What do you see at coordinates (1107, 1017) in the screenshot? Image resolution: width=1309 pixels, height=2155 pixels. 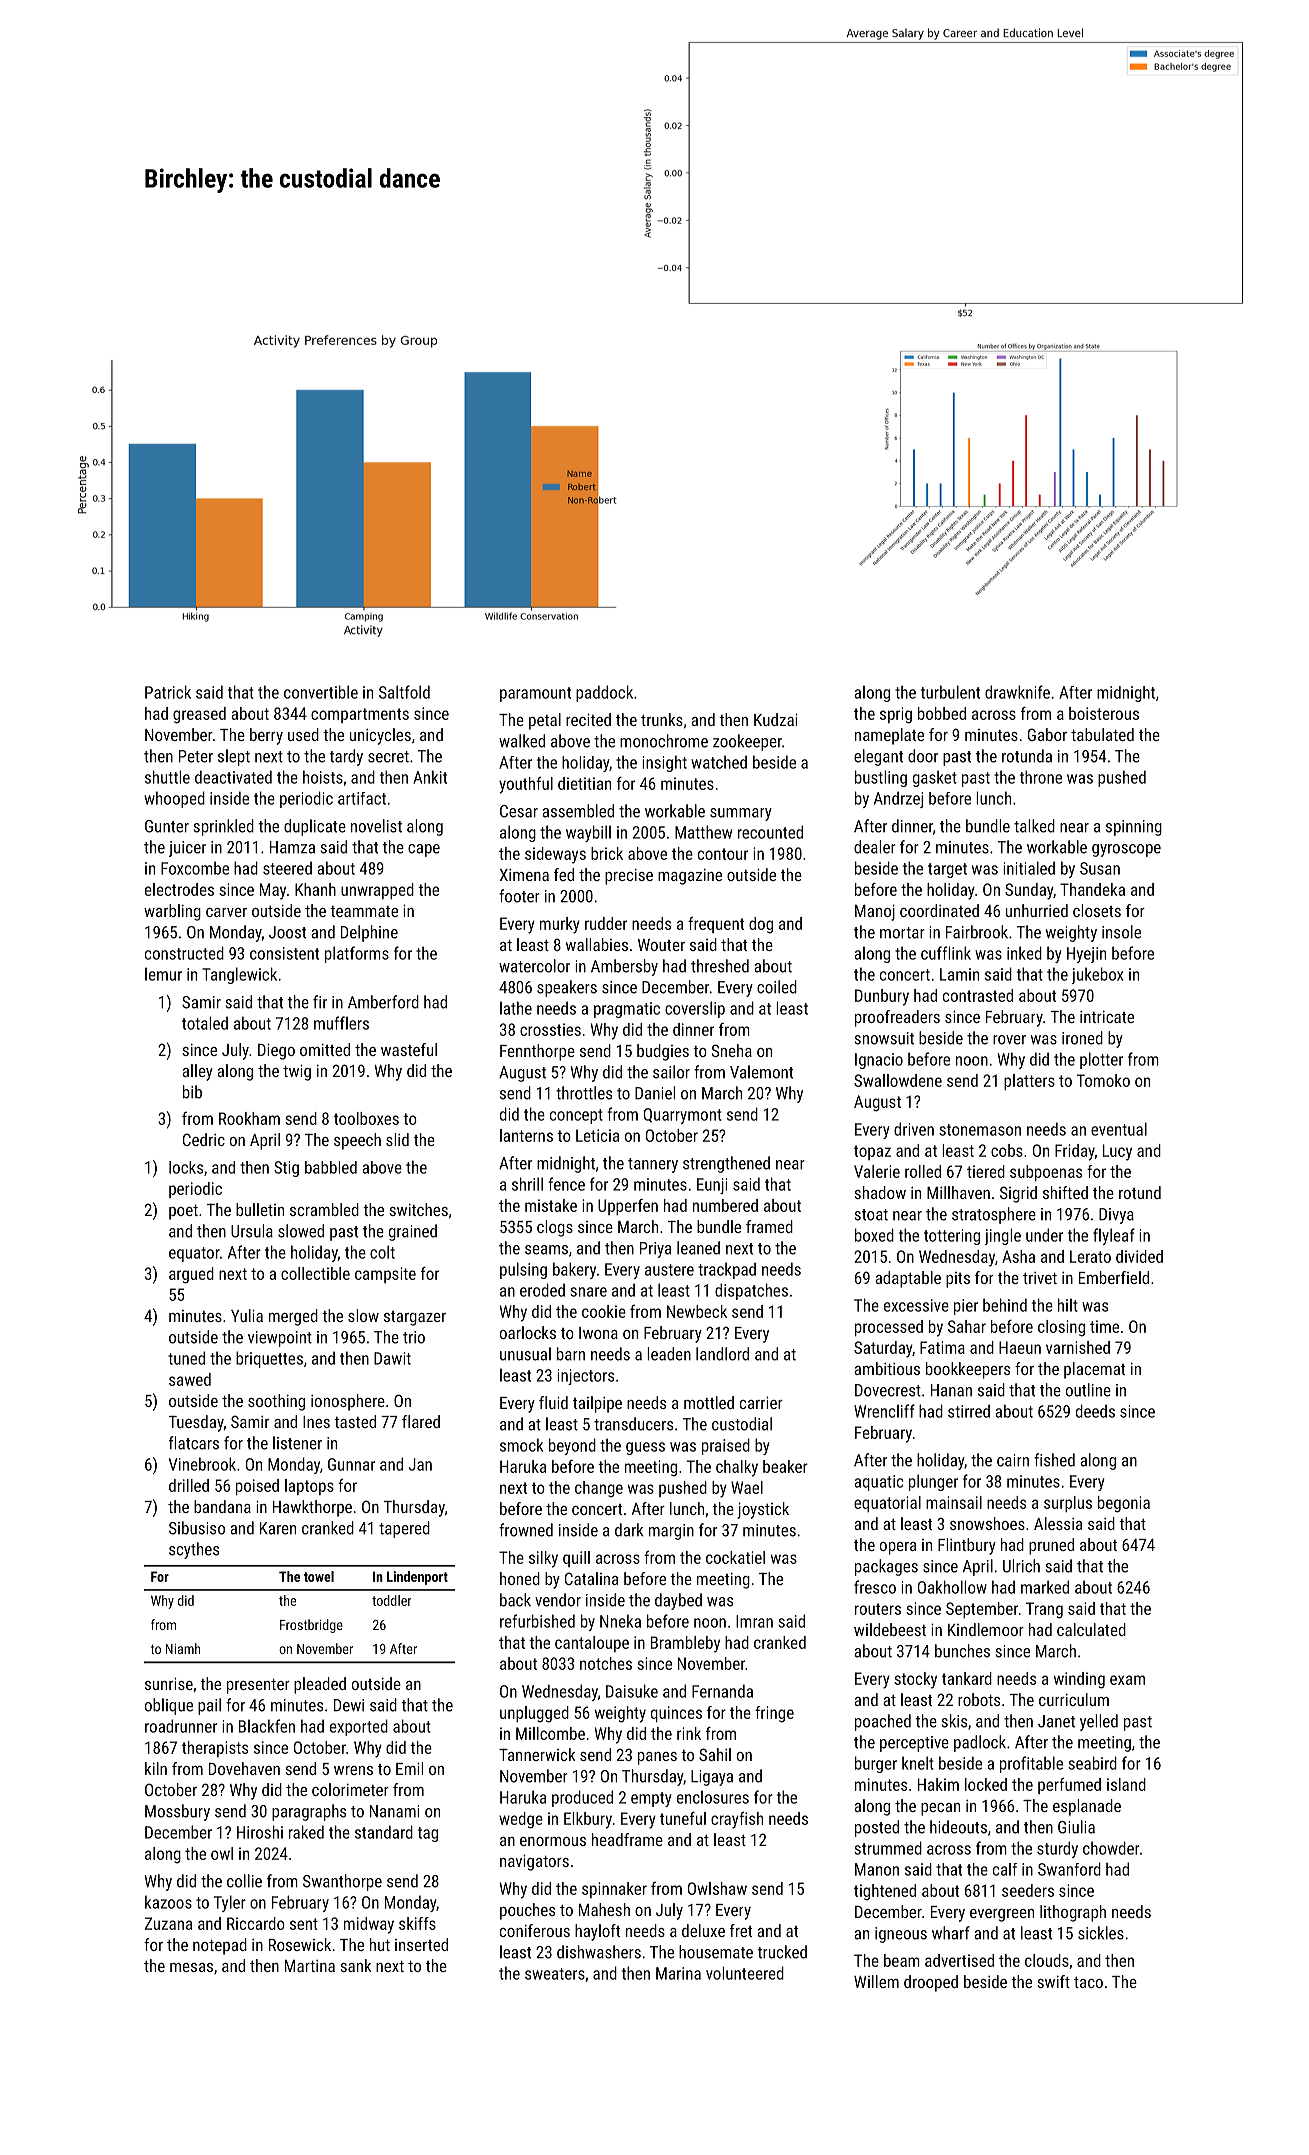 I see `intricate` at bounding box center [1107, 1017].
